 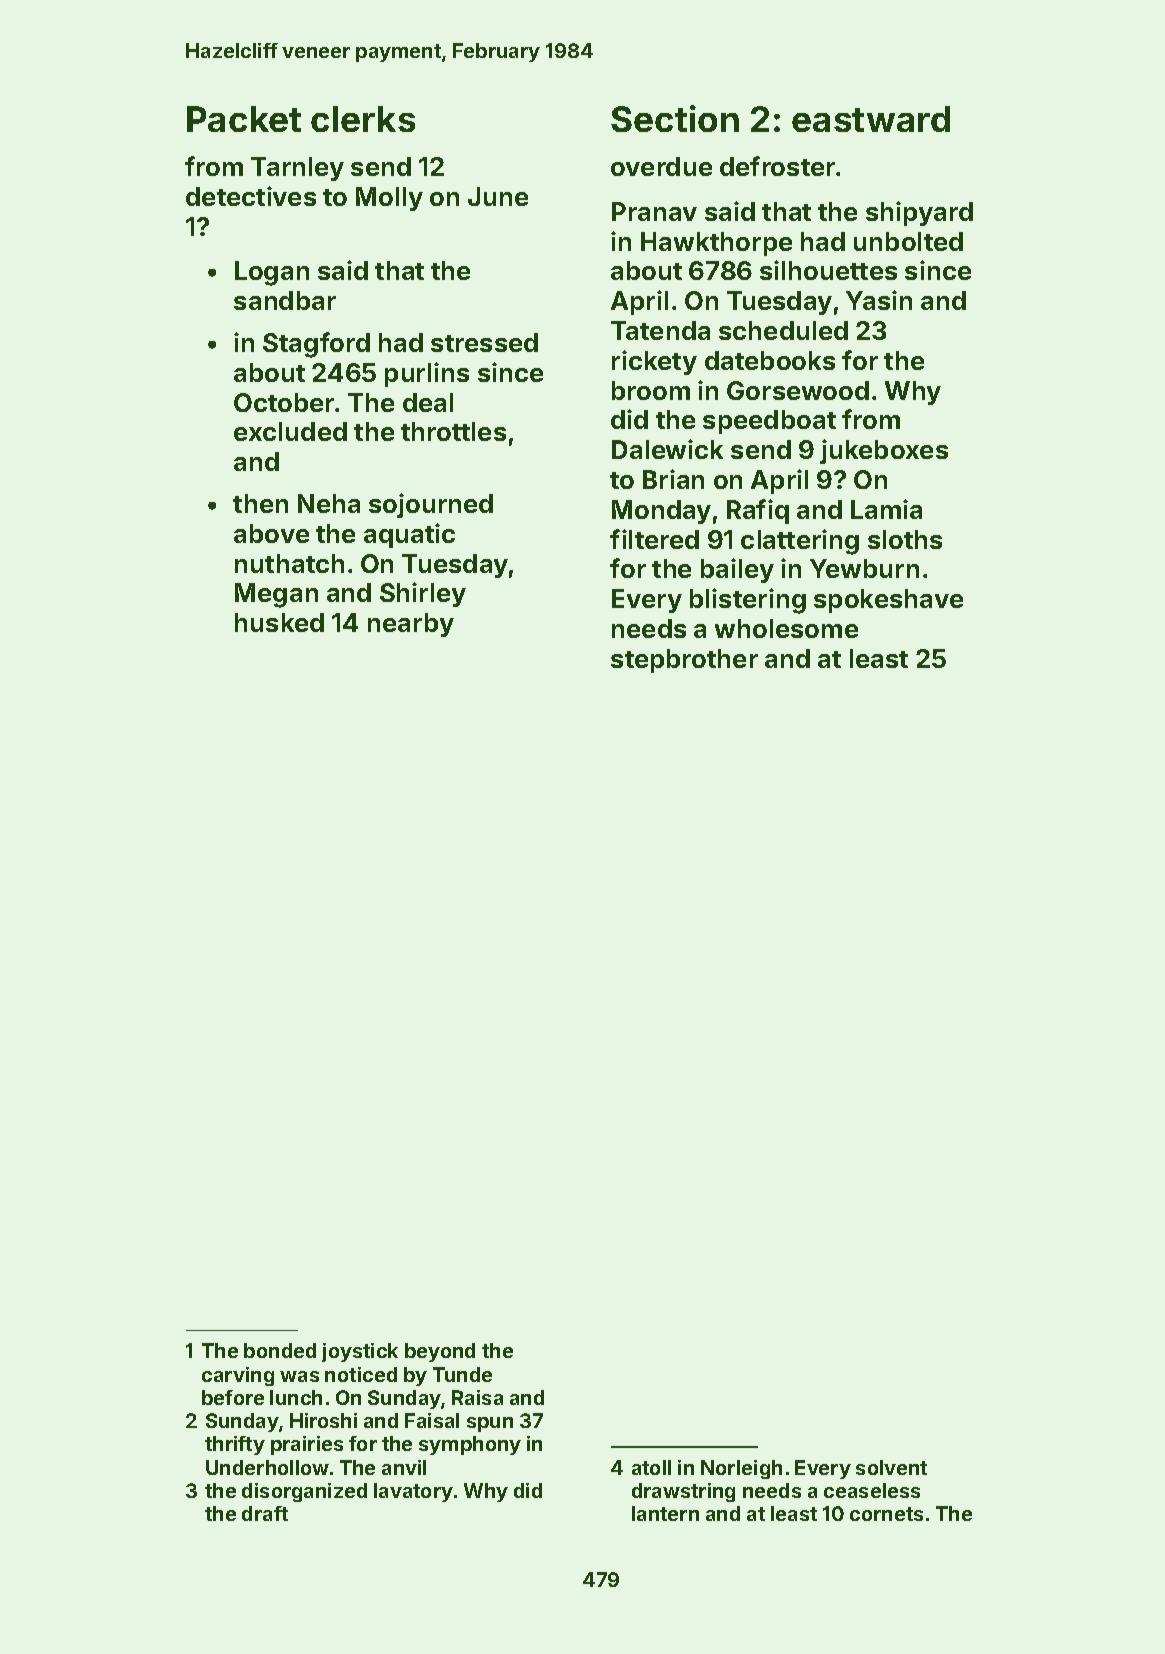 What do you see at coordinates (279, 622) in the screenshot?
I see `husked` at bounding box center [279, 622].
